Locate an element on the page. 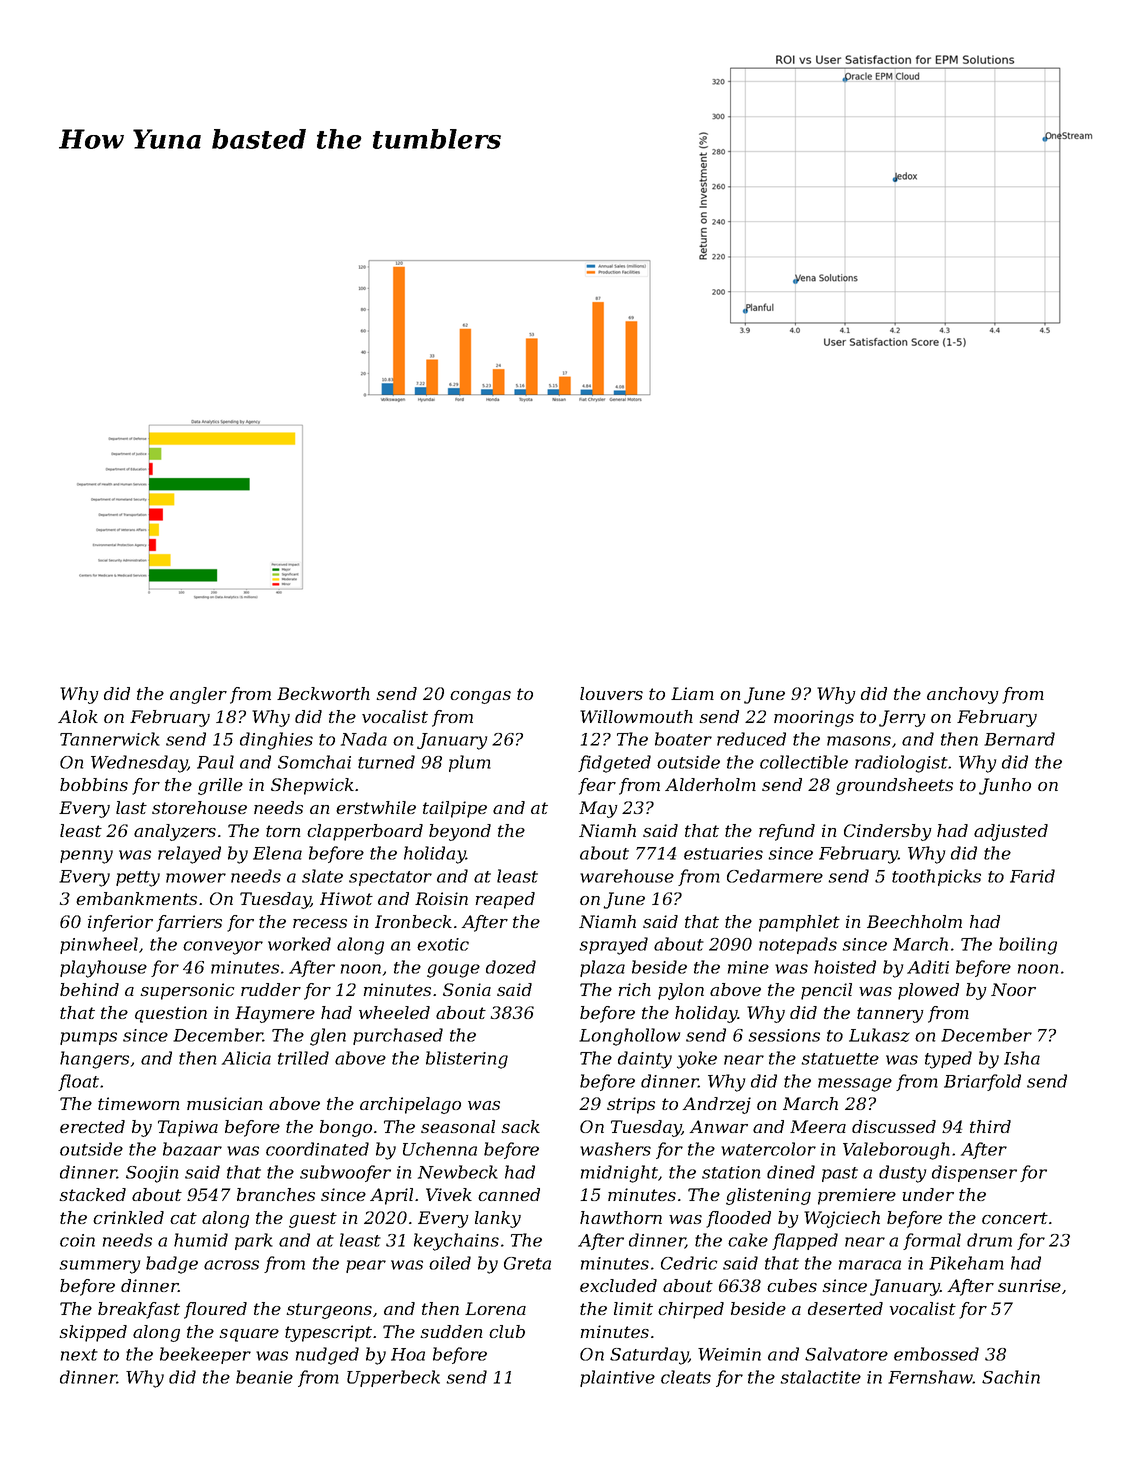 Image resolution: width=1133 pixels, height=1466 pixels. Greta is located at coordinates (527, 1263).
